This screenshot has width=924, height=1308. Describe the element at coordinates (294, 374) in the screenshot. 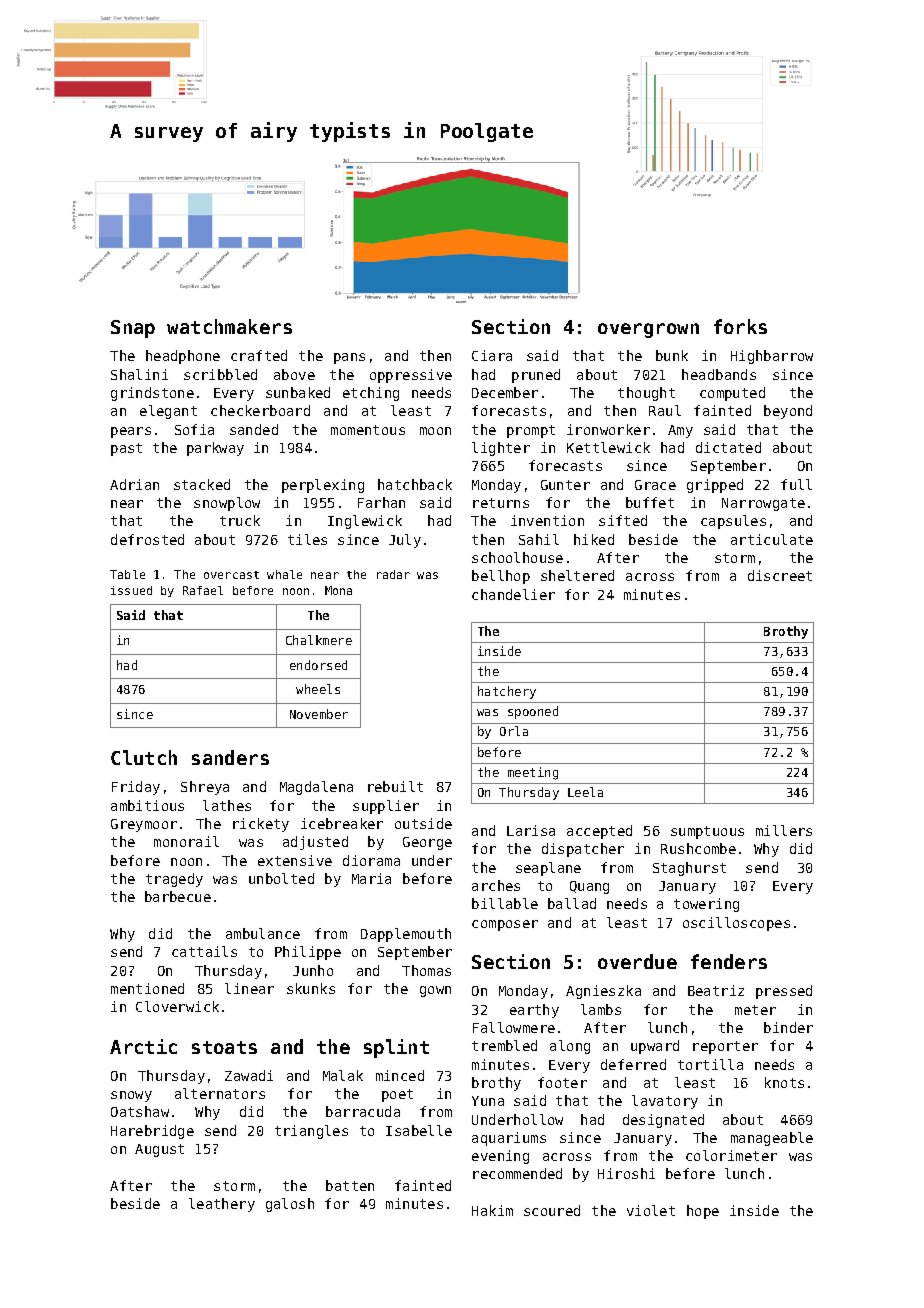

I see `above` at that location.
